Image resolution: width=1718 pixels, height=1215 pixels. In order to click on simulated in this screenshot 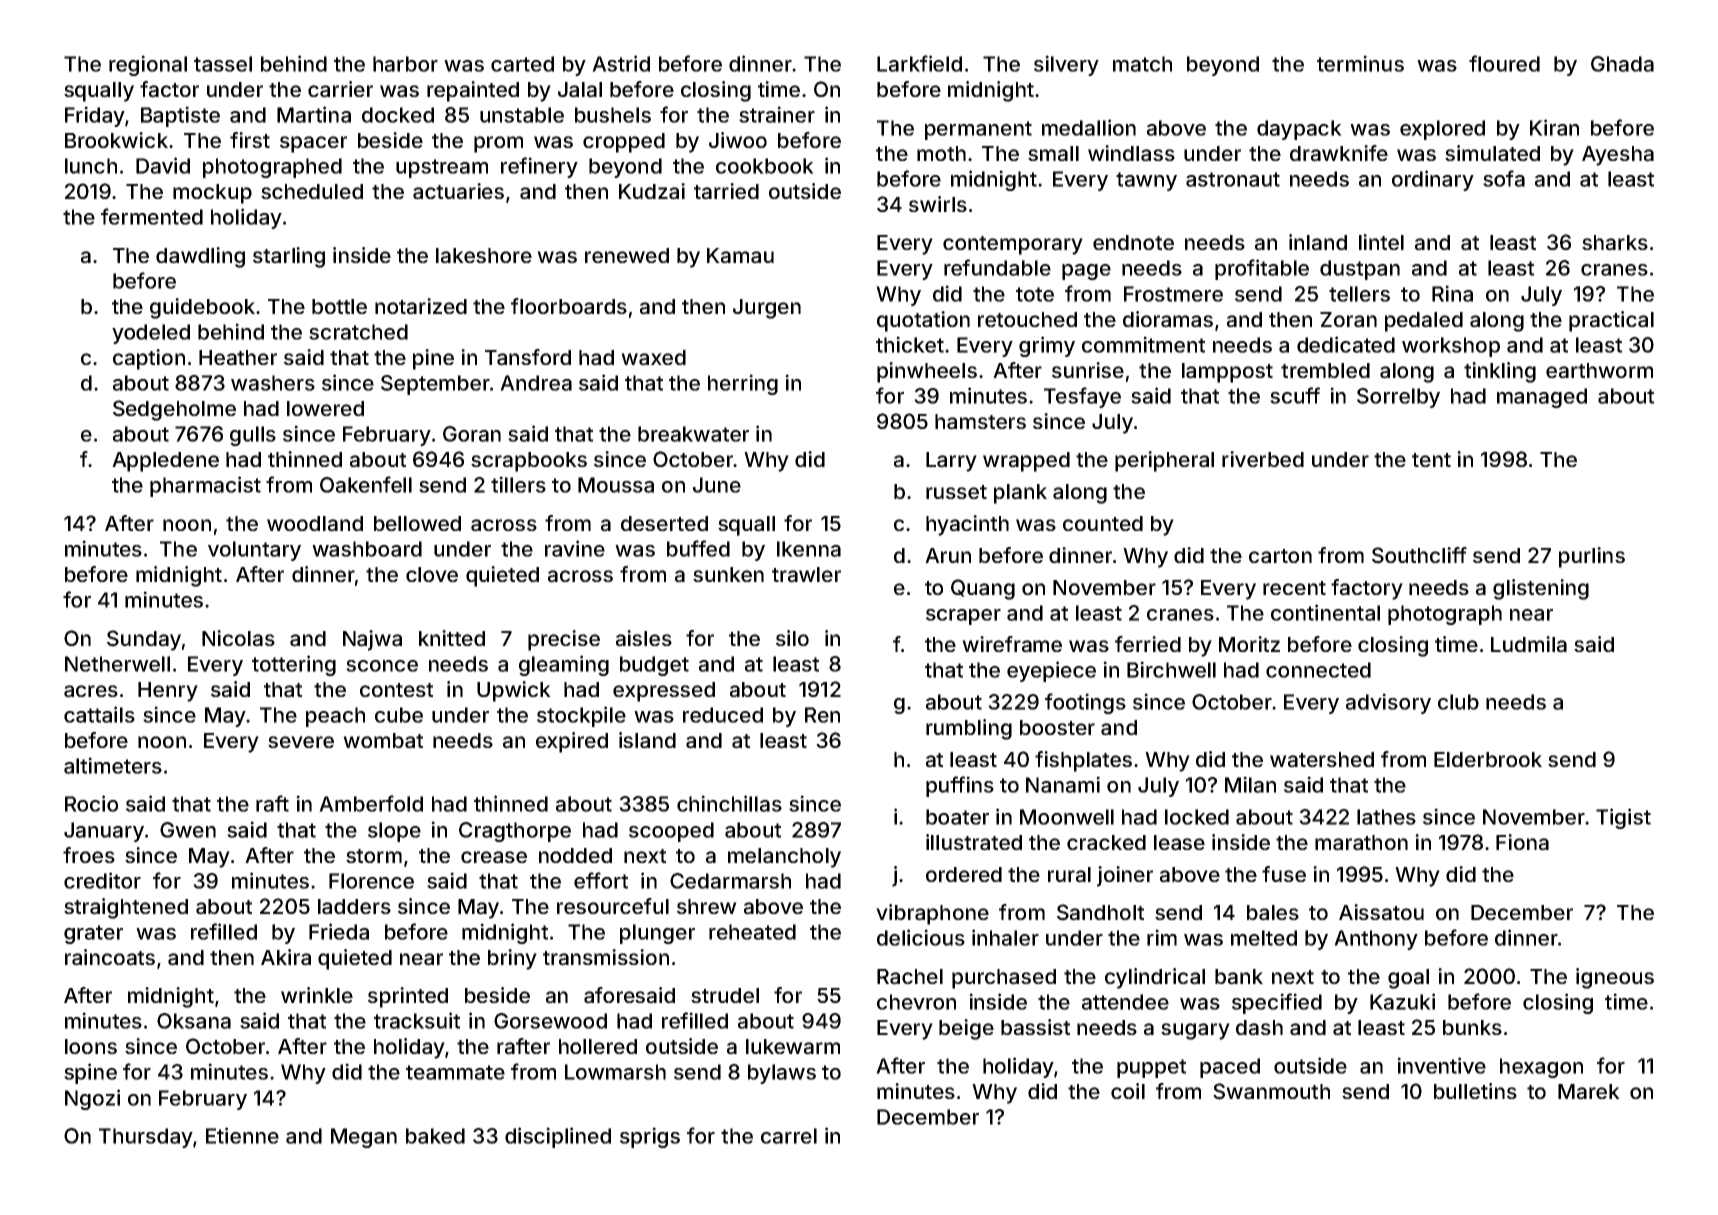, I will do `click(1492, 153)`.
